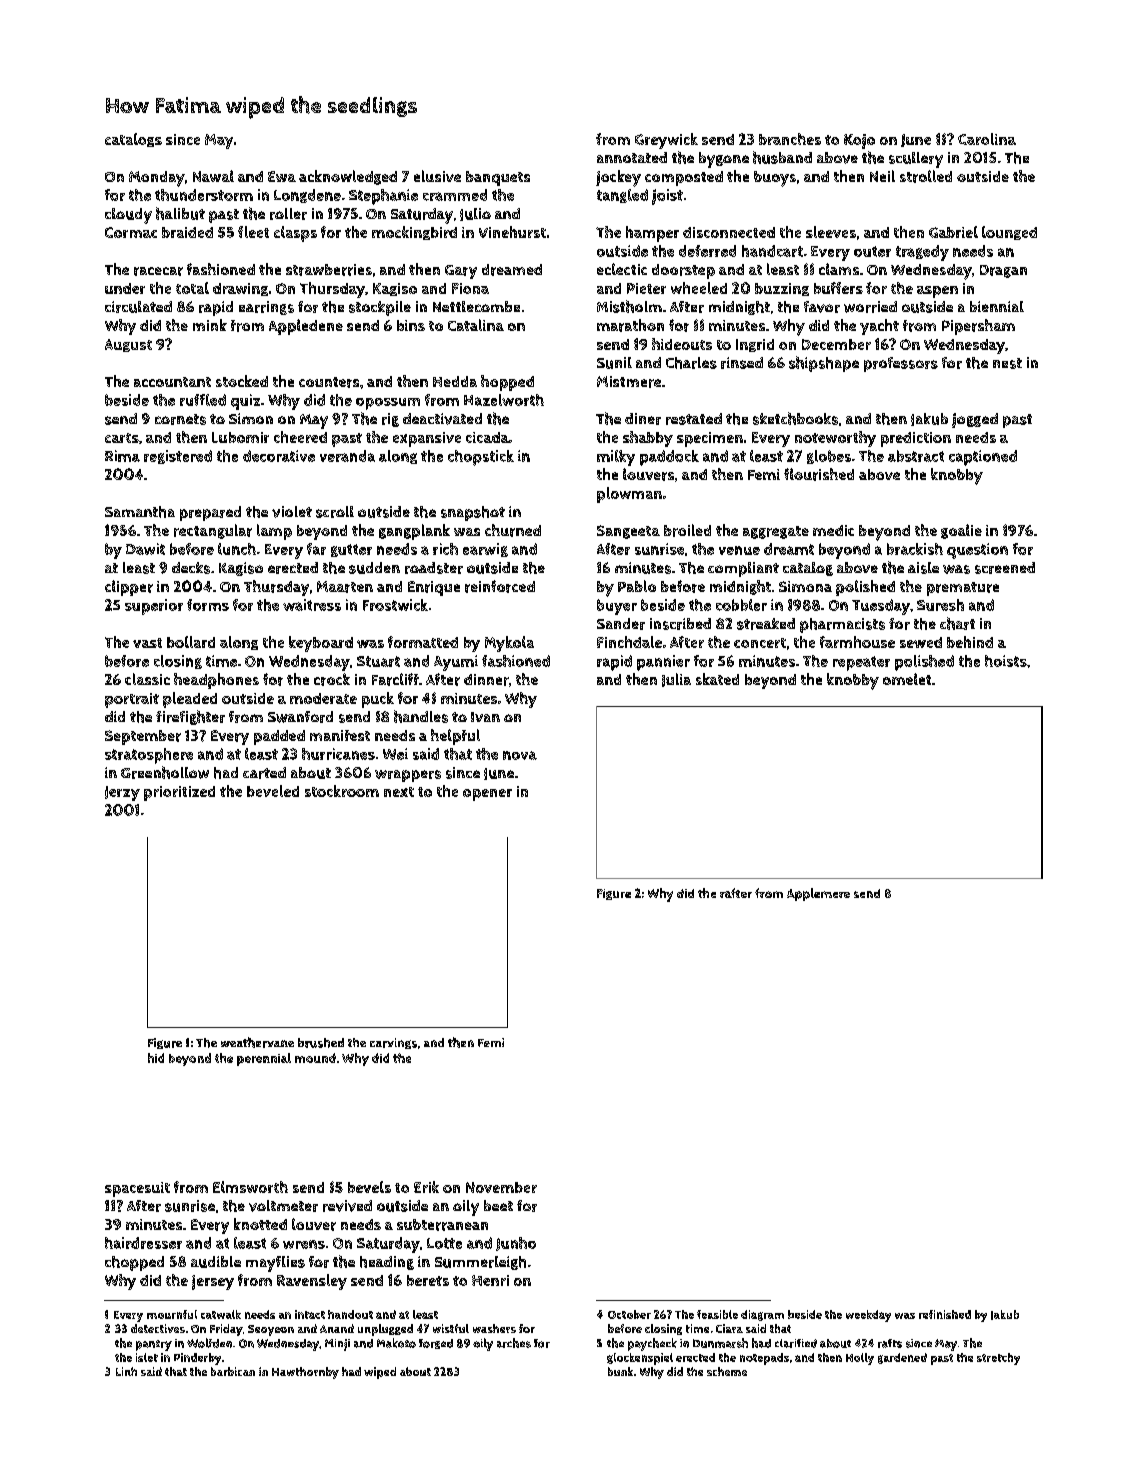 The image size is (1147, 1484). I want to click on Applemere, so click(818, 894).
